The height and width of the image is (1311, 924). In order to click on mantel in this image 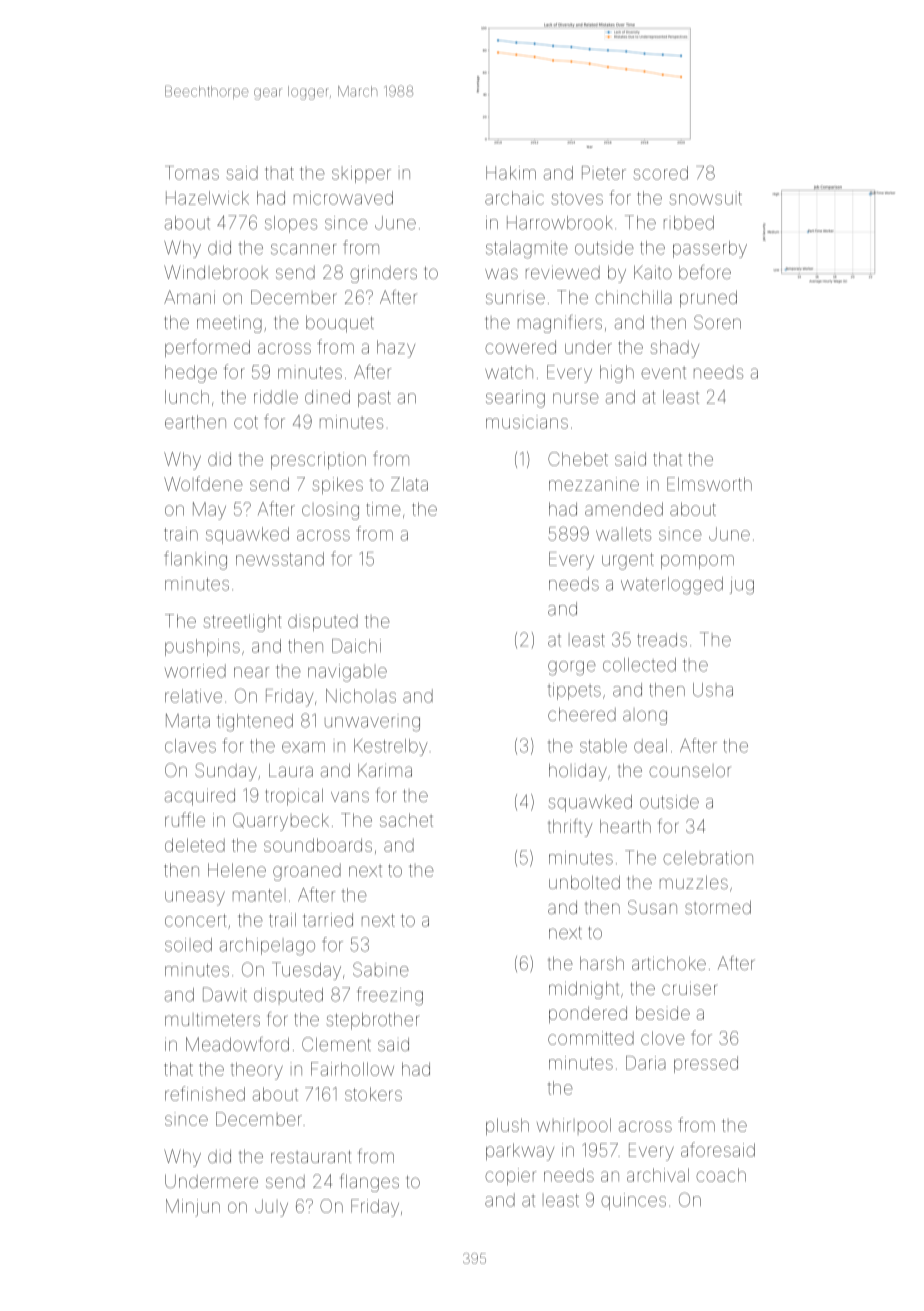, I will do `click(257, 895)`.
